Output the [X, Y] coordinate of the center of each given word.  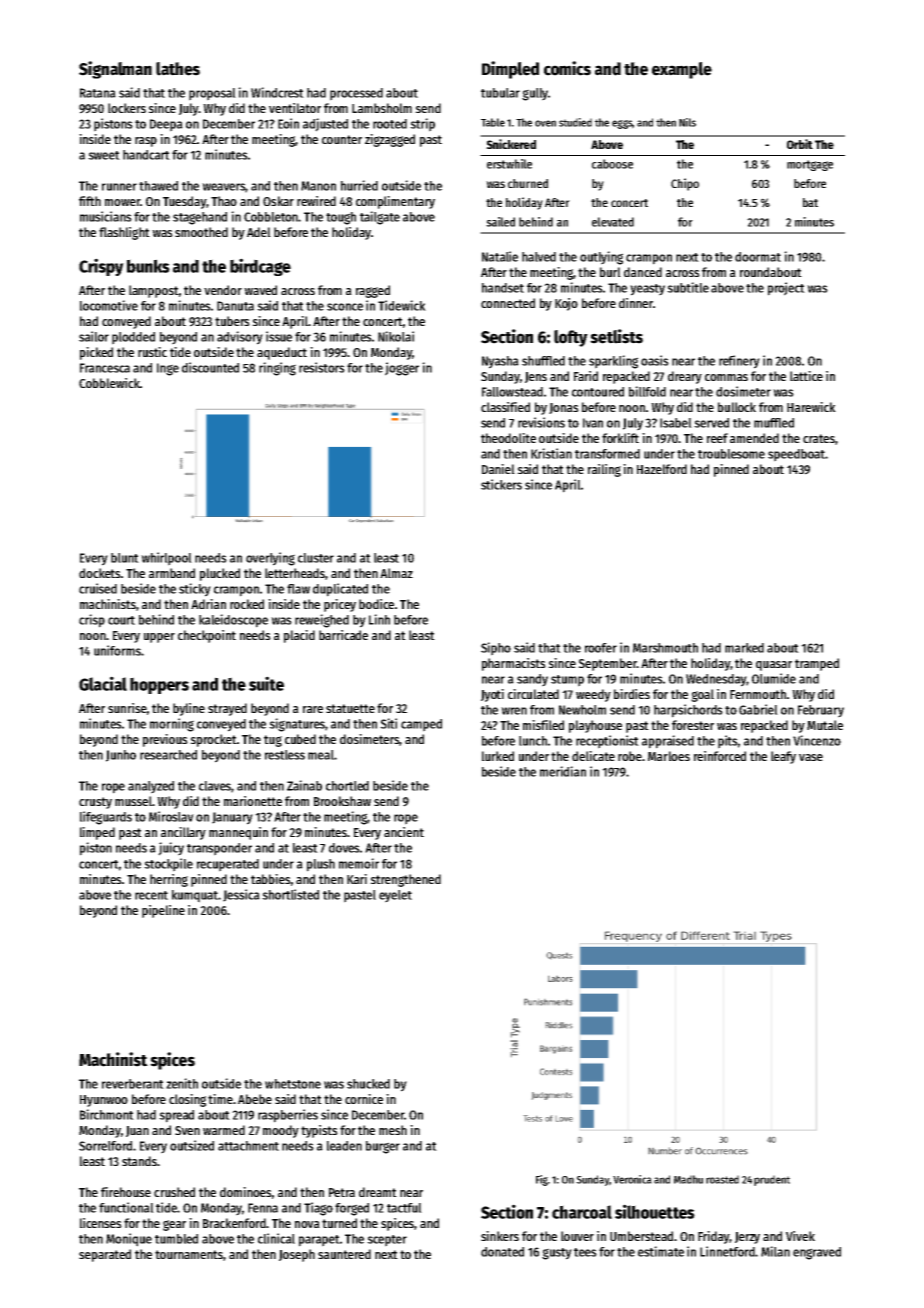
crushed [174, 1192]
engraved [817, 1253]
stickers [501, 484]
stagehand [200, 218]
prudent [772, 1180]
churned [528, 183]
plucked [220, 574]
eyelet [395, 896]
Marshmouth [665, 648]
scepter [387, 1241]
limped [97, 833]
